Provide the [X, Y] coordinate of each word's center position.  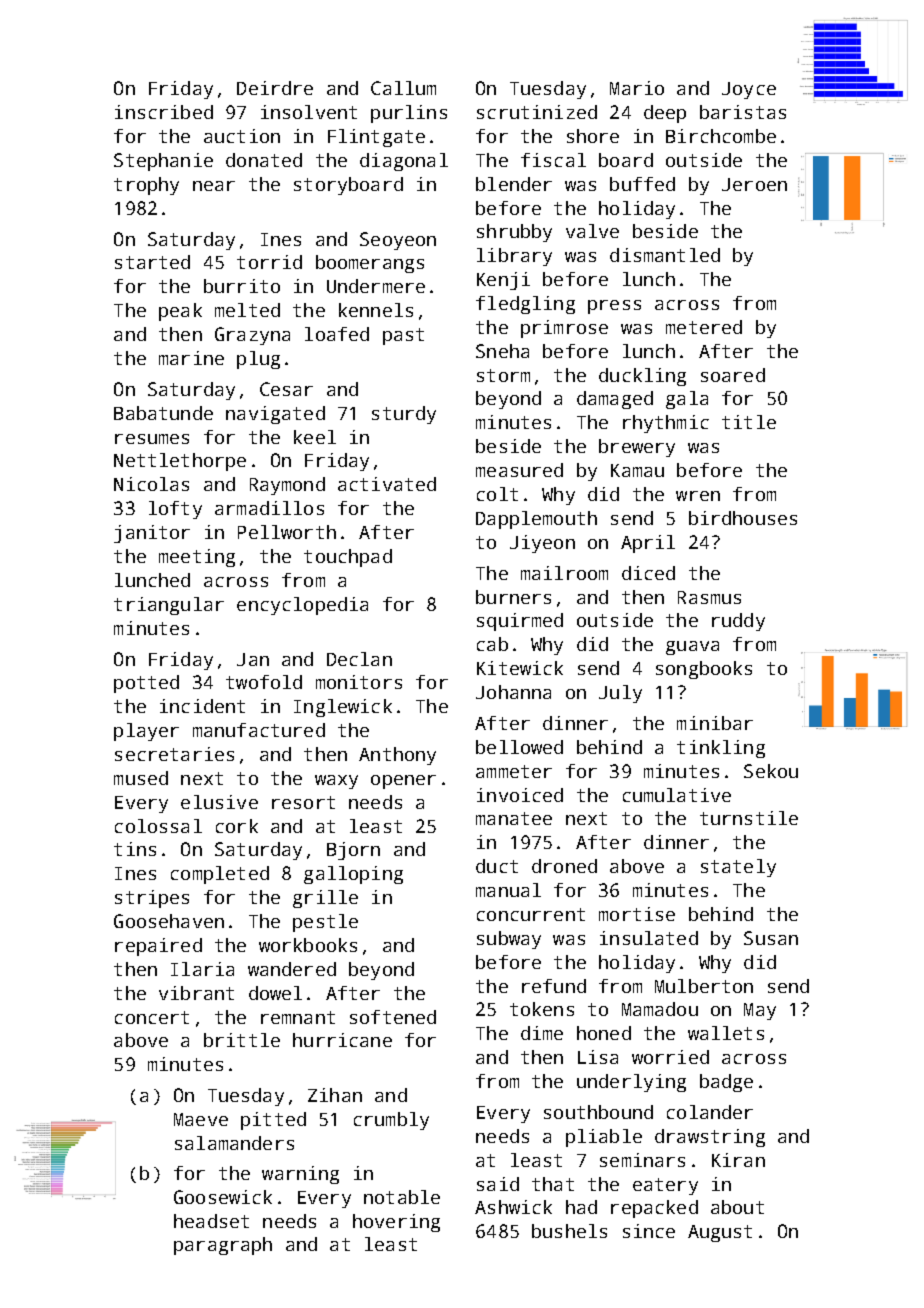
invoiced [520, 795]
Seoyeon [398, 241]
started [152, 262]
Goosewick [223, 1197]
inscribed [164, 112]
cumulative [677, 795]
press [614, 307]
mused [141, 778]
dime [542, 1033]
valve [592, 231]
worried [670, 1057]
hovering [396, 1223]
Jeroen [754, 184]
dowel [275, 993]
